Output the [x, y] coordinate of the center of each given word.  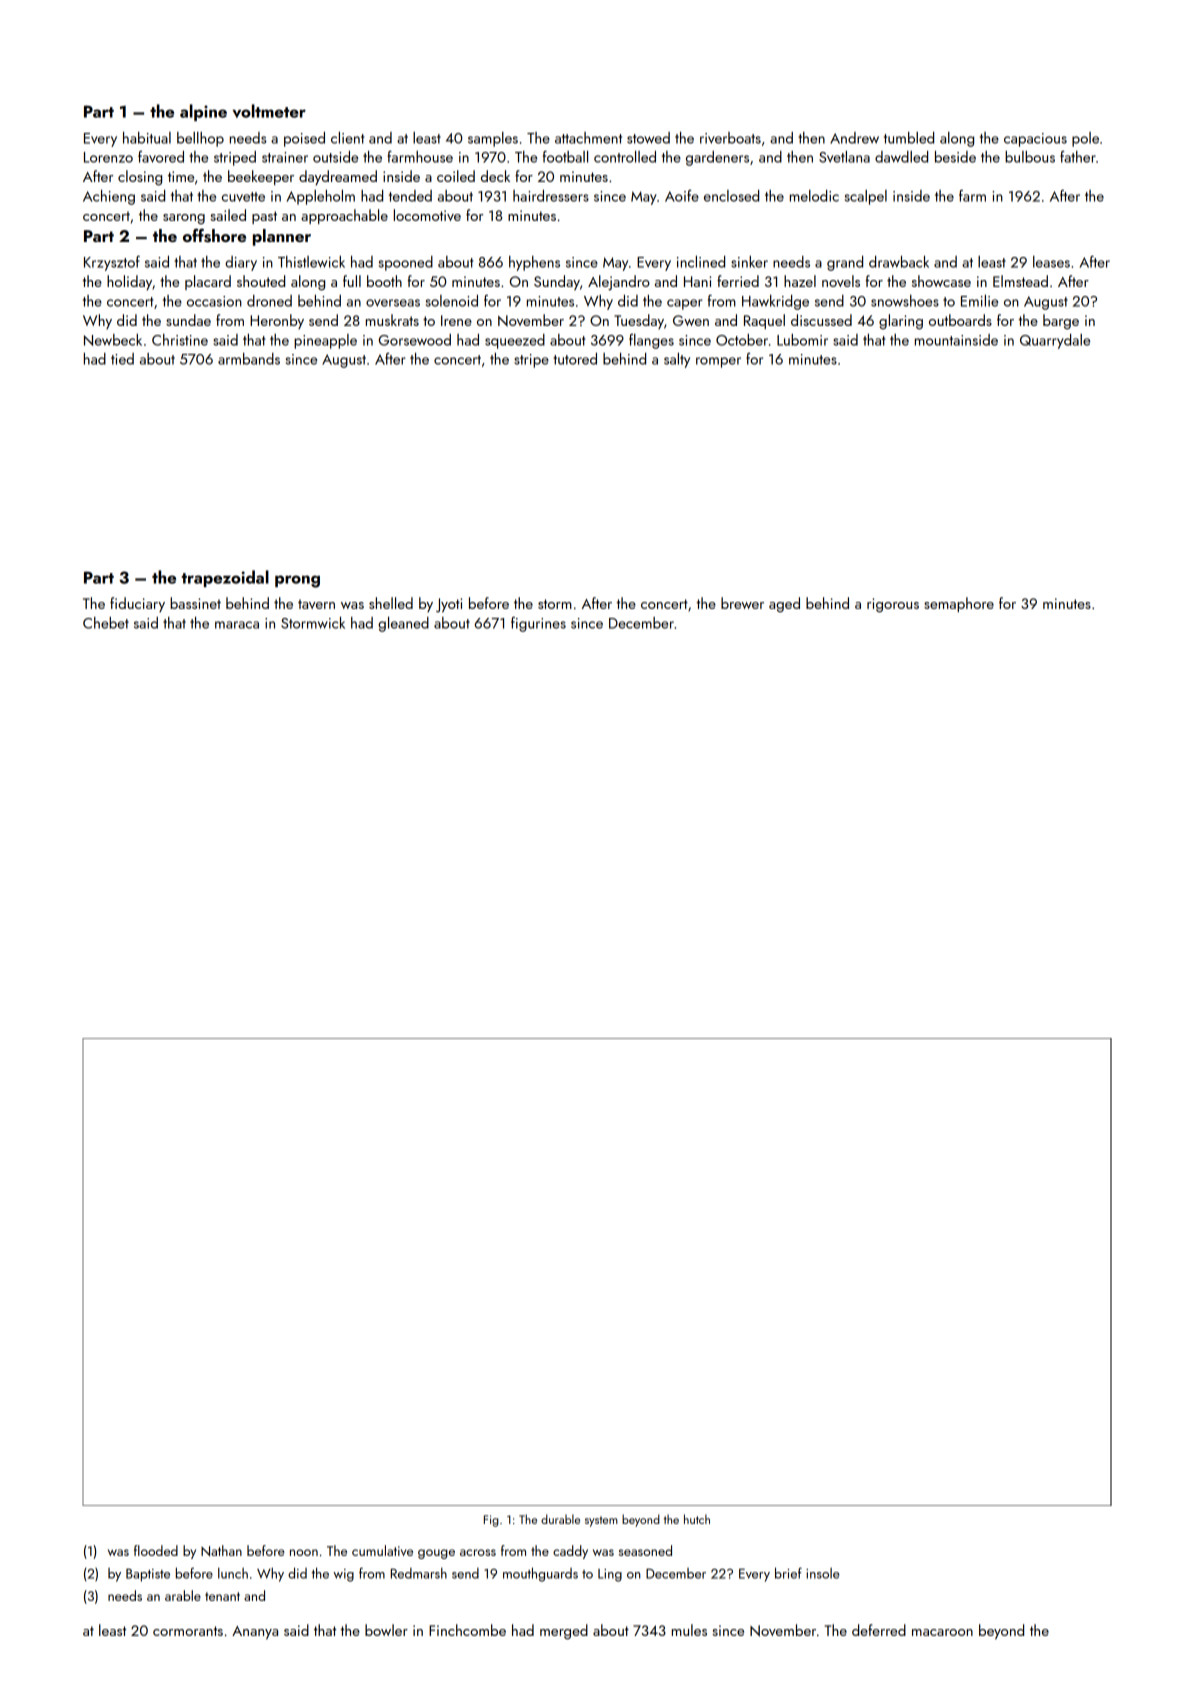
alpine [203, 112]
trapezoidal [225, 578]
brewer [742, 603]
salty [677, 360]
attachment [588, 138]
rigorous [893, 605]
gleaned [403, 624]
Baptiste [148, 1575]
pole [1085, 139]
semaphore [959, 604]
